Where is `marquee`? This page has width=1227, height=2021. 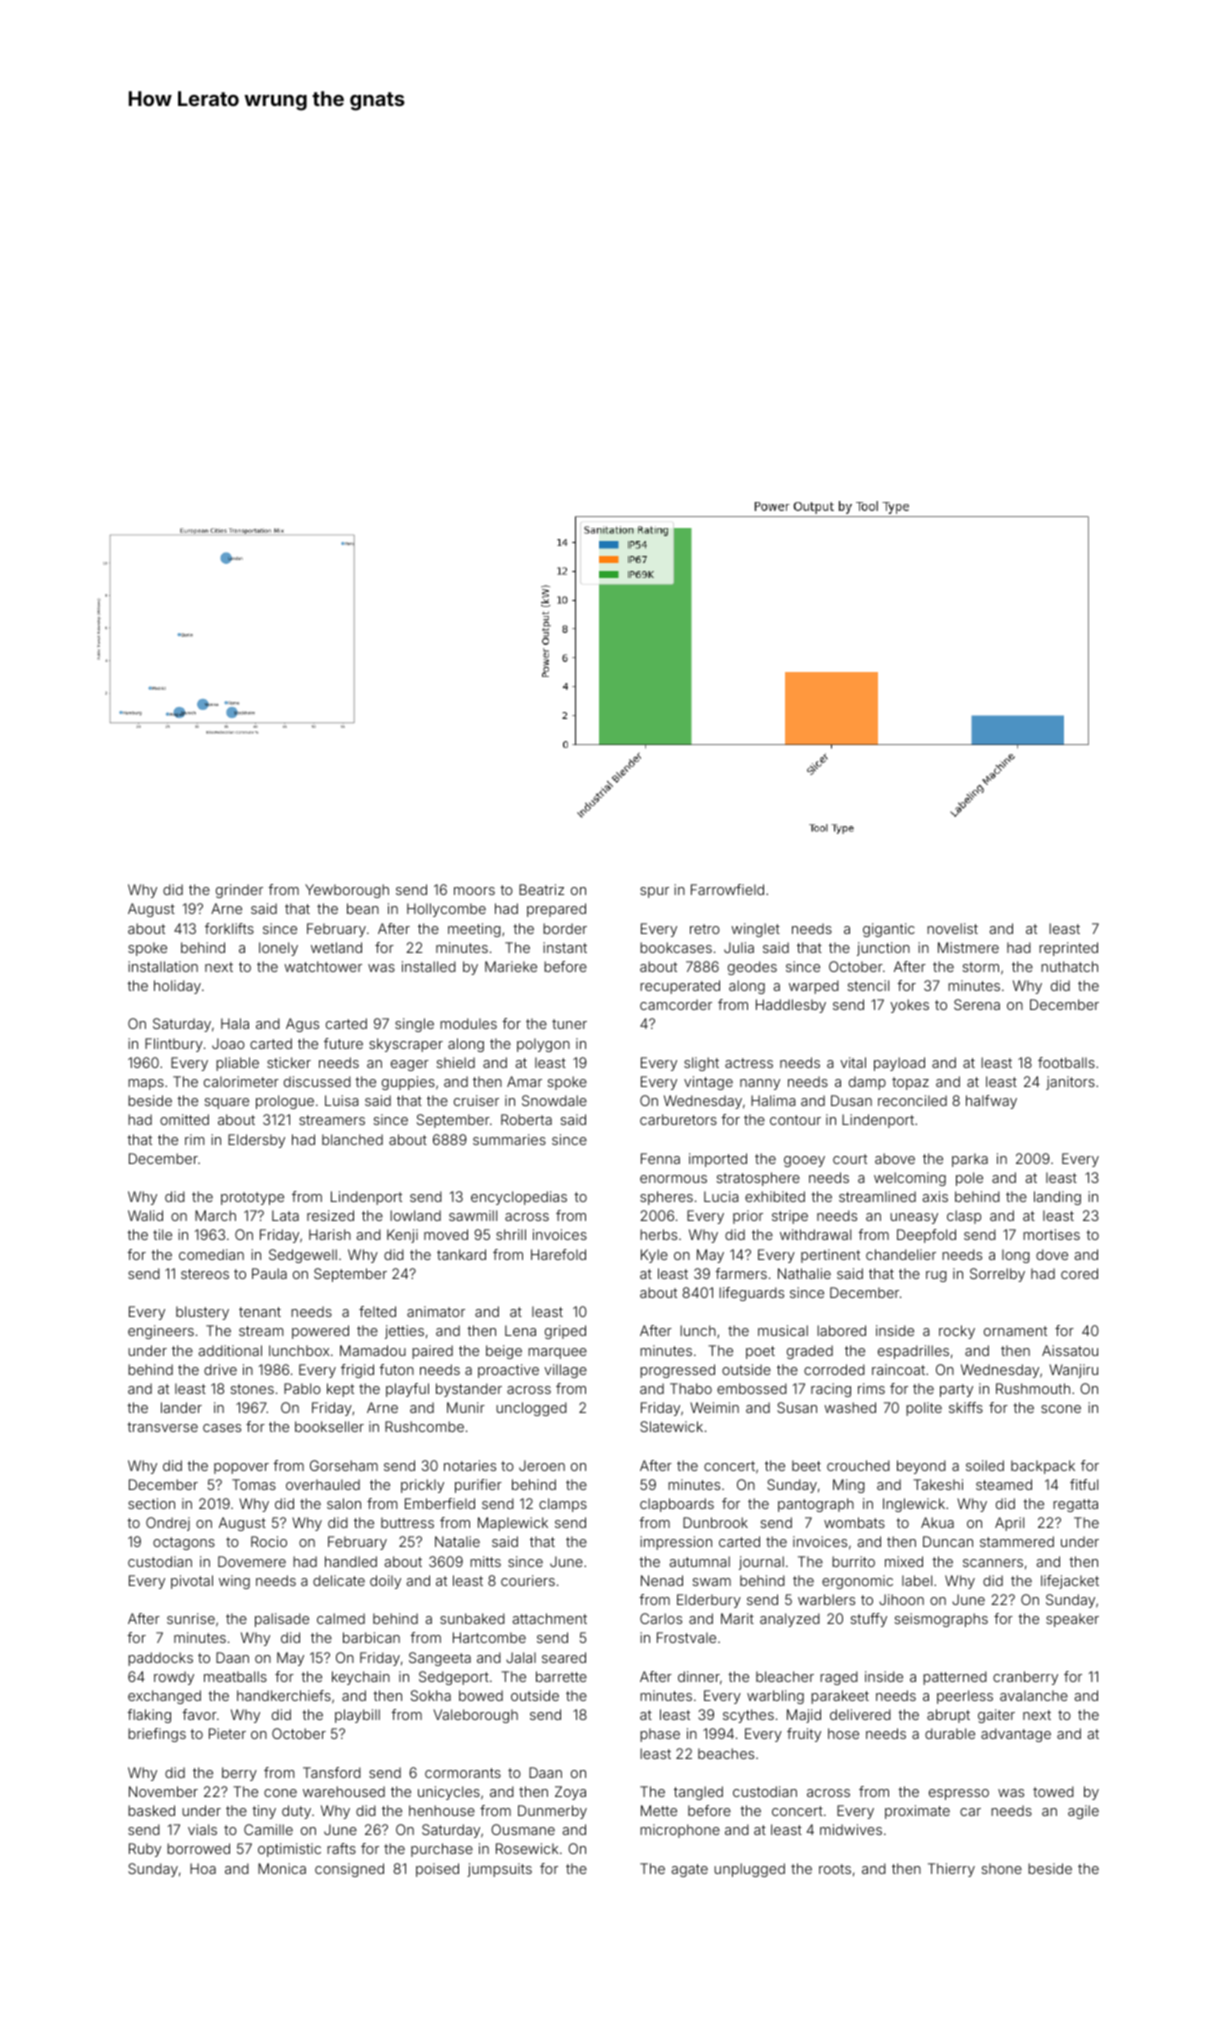
marquee is located at coordinates (557, 1353).
